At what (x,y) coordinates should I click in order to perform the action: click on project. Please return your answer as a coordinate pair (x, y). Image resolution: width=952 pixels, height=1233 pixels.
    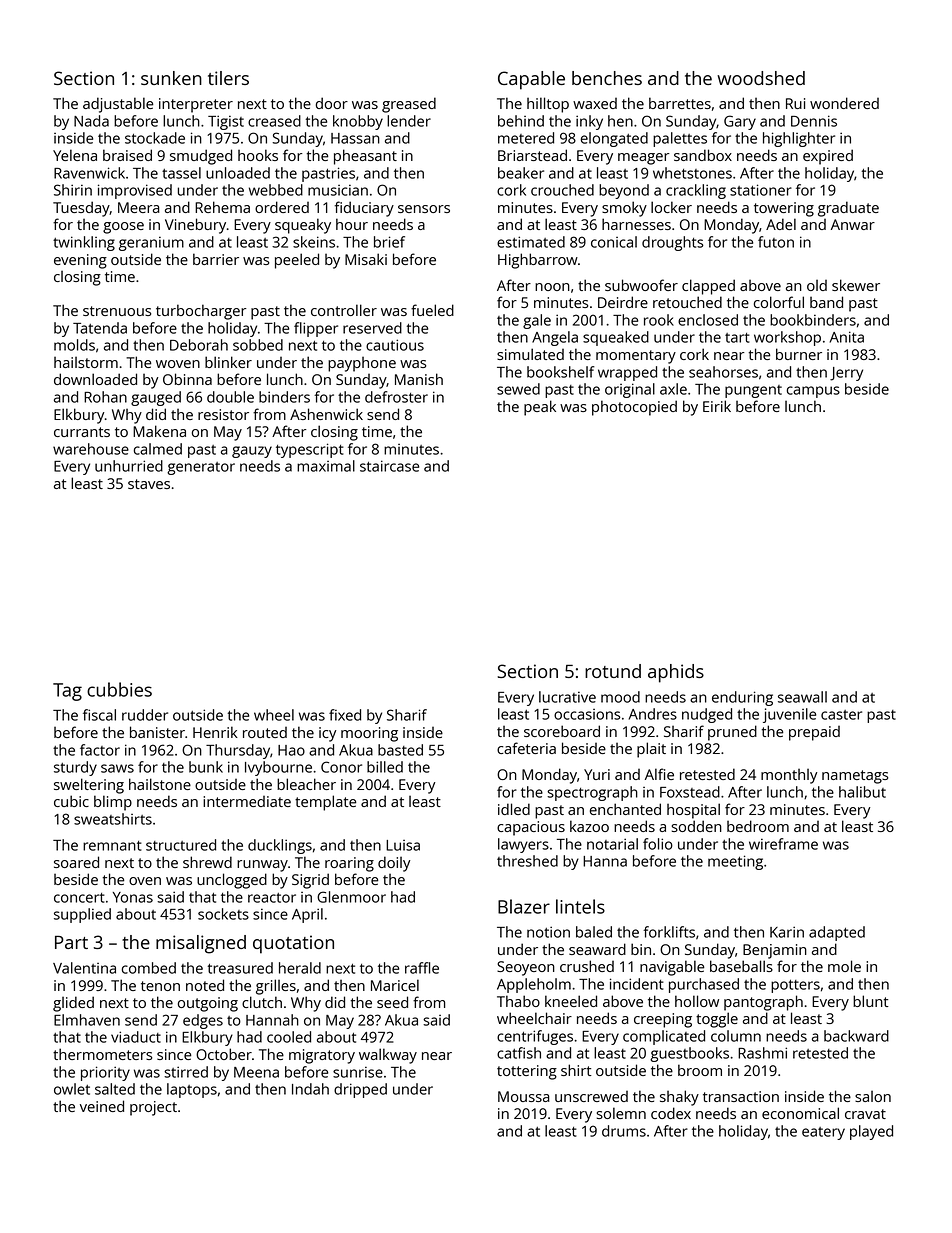
    Looking at the image, I should click on (153, 1108).
